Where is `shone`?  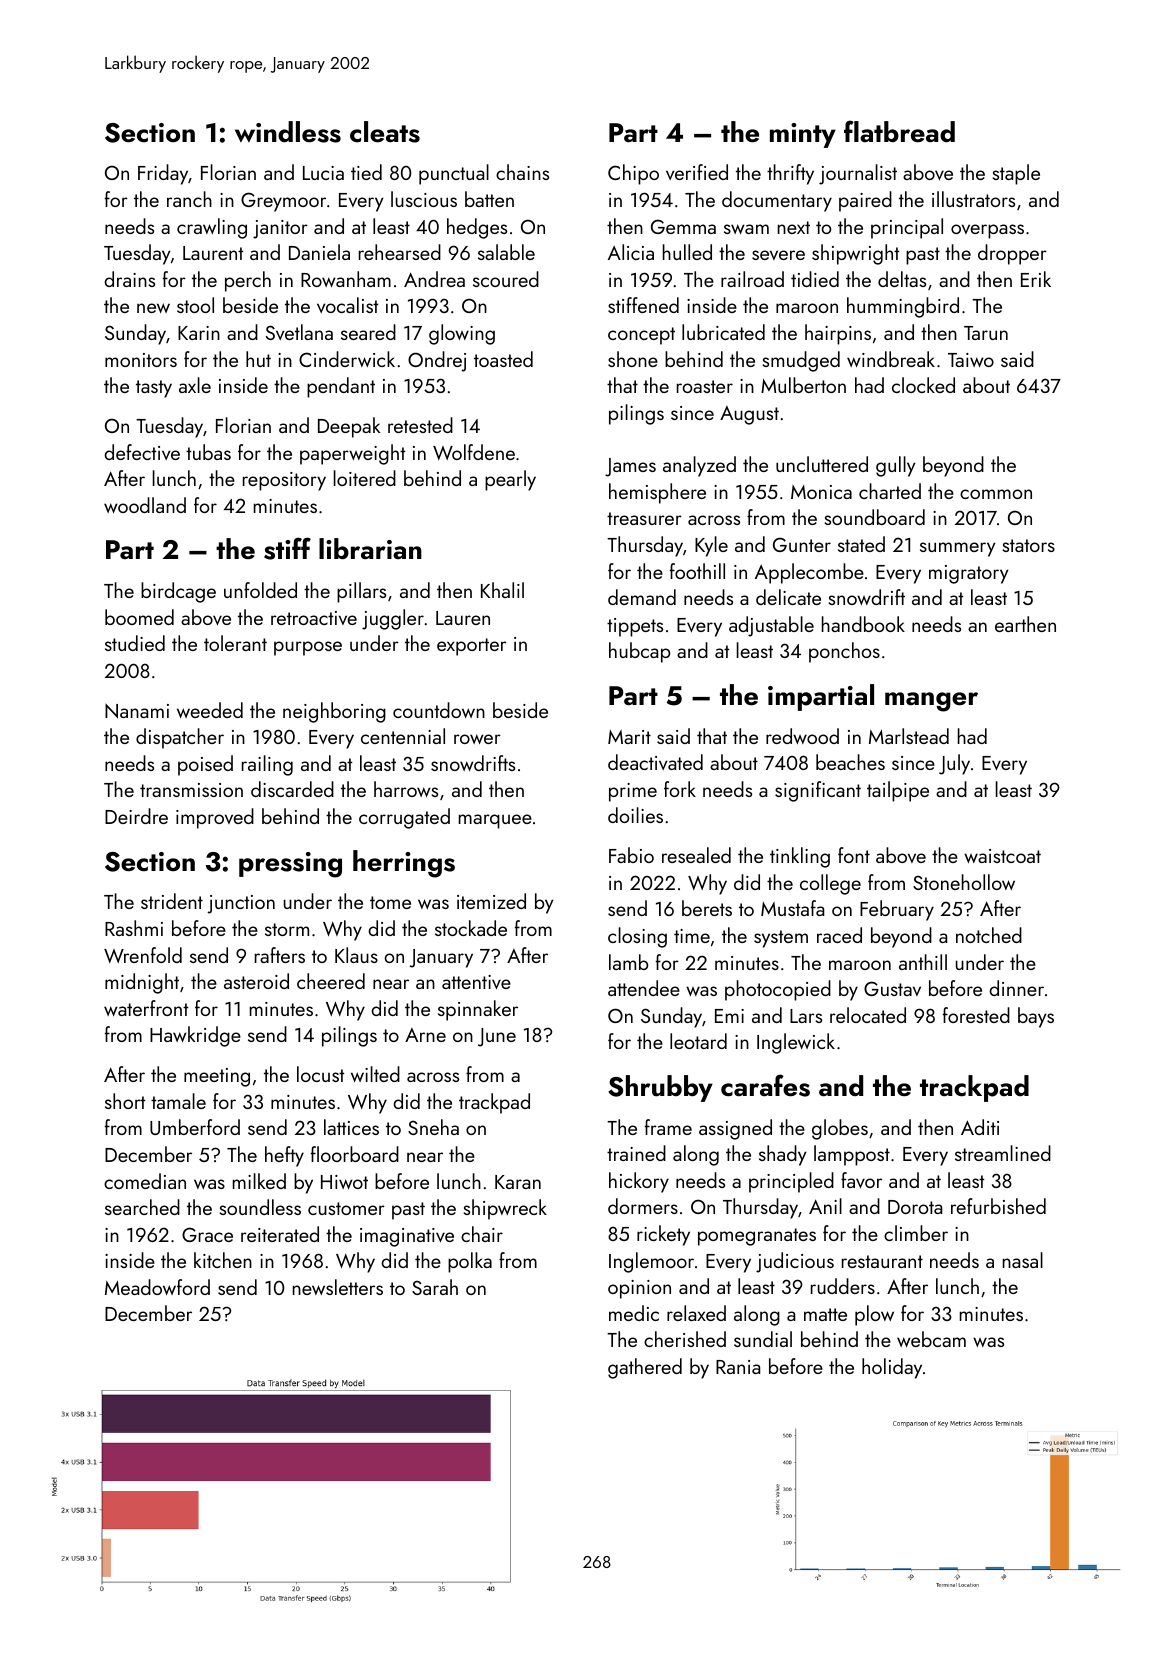
shone is located at coordinates (633, 359).
